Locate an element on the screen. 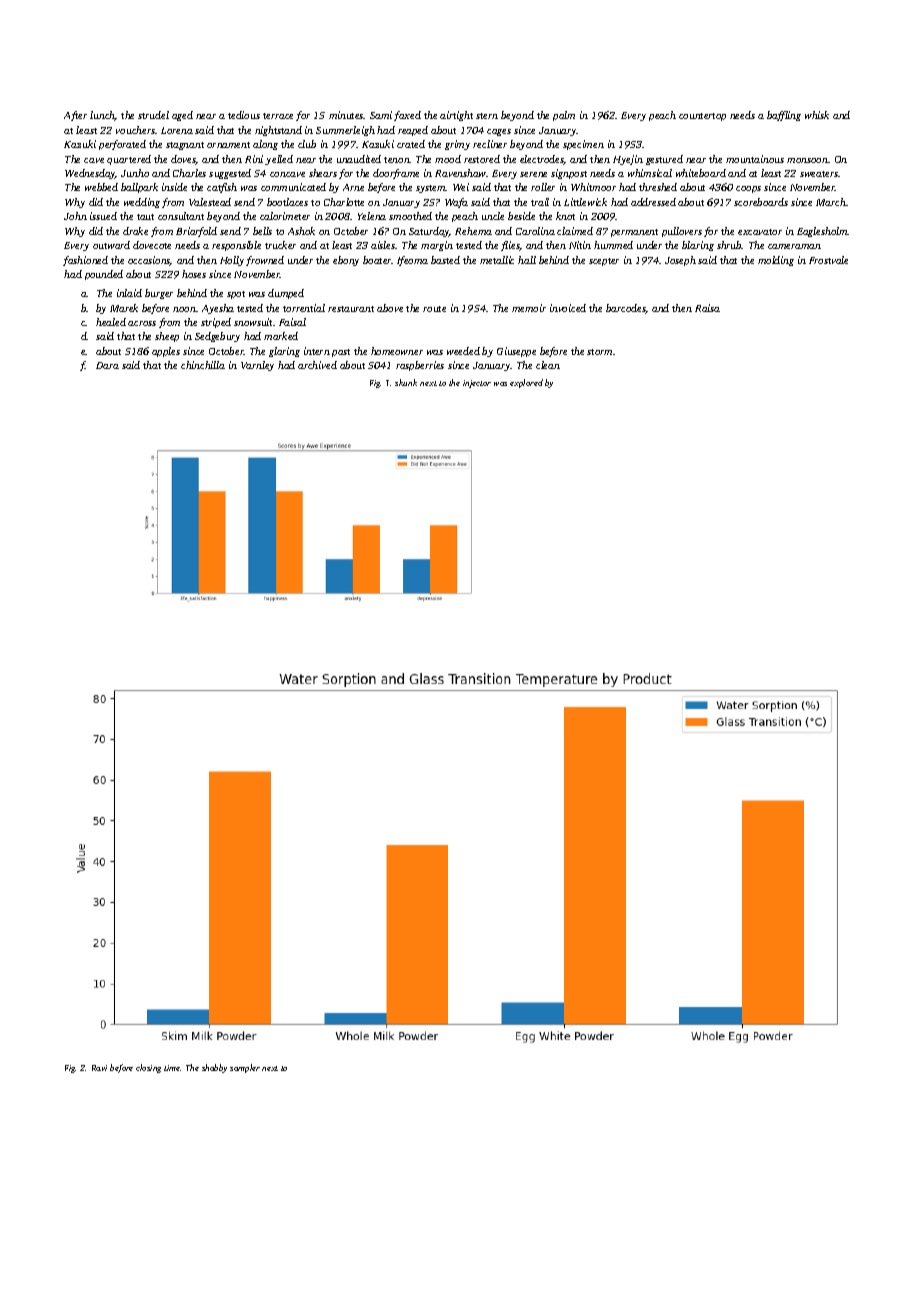 The width and height of the screenshot is (924, 1308). issued is located at coordinates (103, 216).
